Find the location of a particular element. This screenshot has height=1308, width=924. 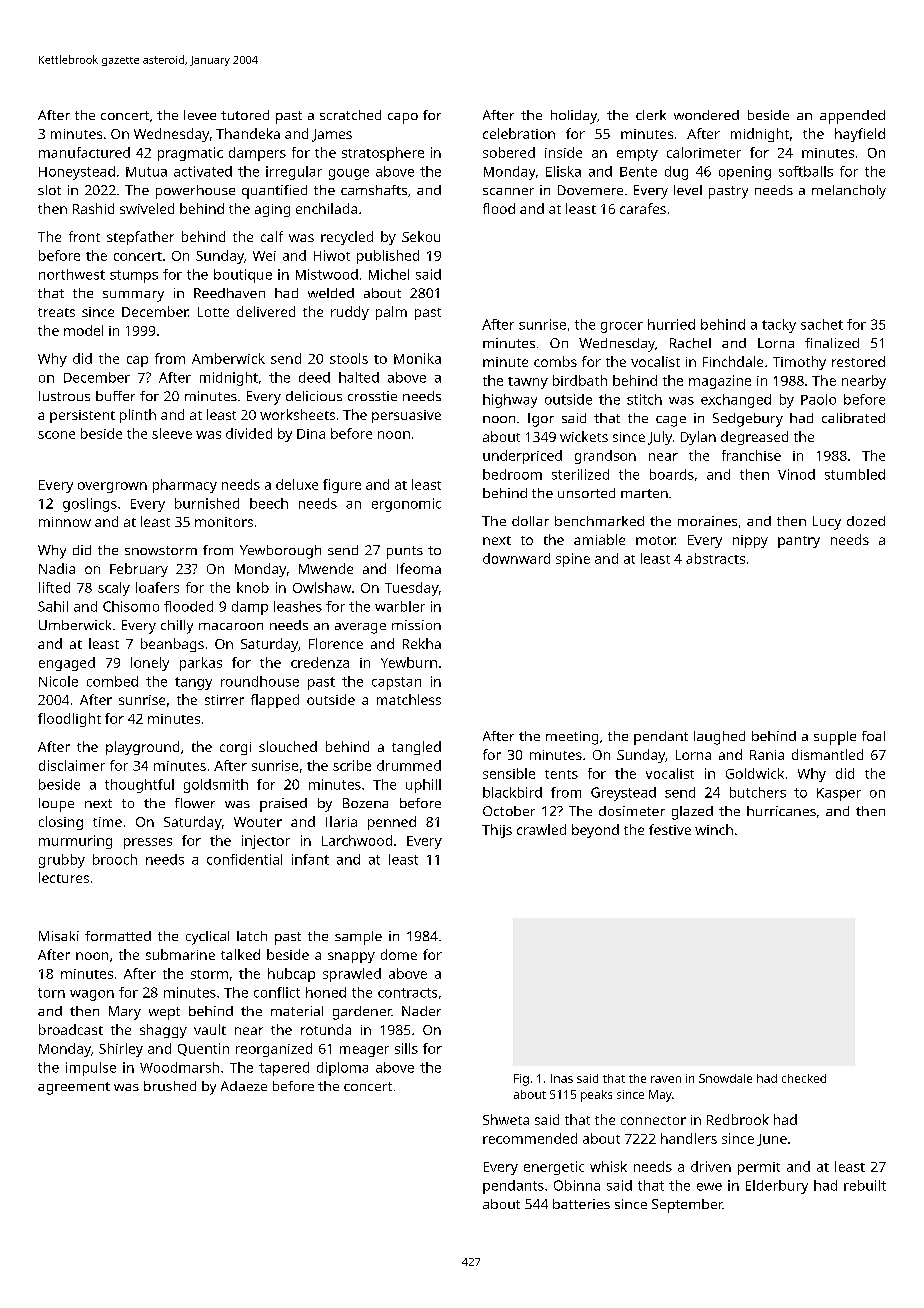

meeting is located at coordinates (572, 738).
